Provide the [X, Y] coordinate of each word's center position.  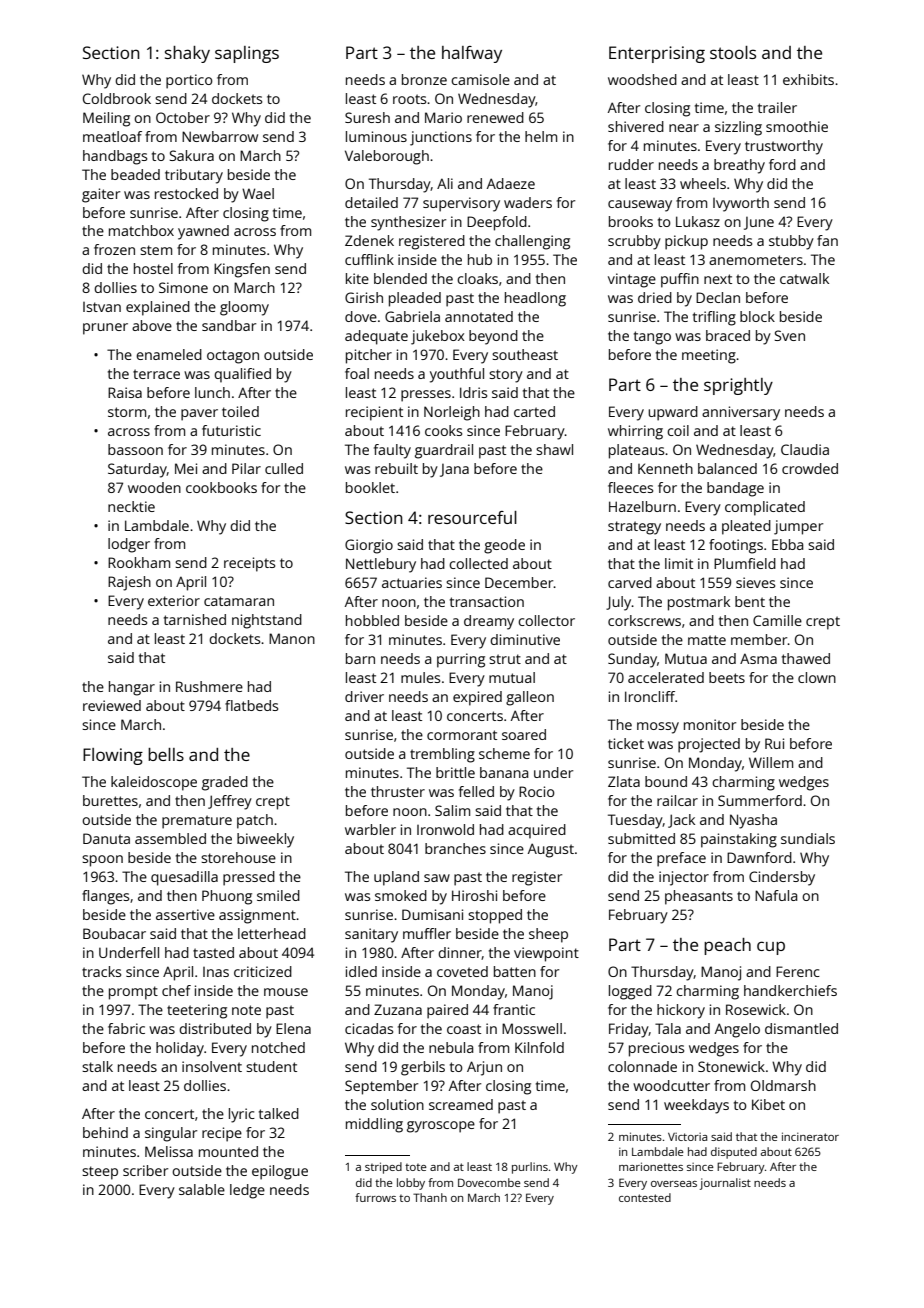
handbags [115, 157]
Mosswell [532, 1028]
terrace [156, 374]
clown [817, 677]
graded [225, 783]
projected [709, 745]
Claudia [805, 449]
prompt [133, 993]
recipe [222, 1134]
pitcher [369, 356]
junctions [441, 138]
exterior [174, 600]
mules [420, 677]
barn [360, 658]
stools [733, 52]
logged [630, 992]
